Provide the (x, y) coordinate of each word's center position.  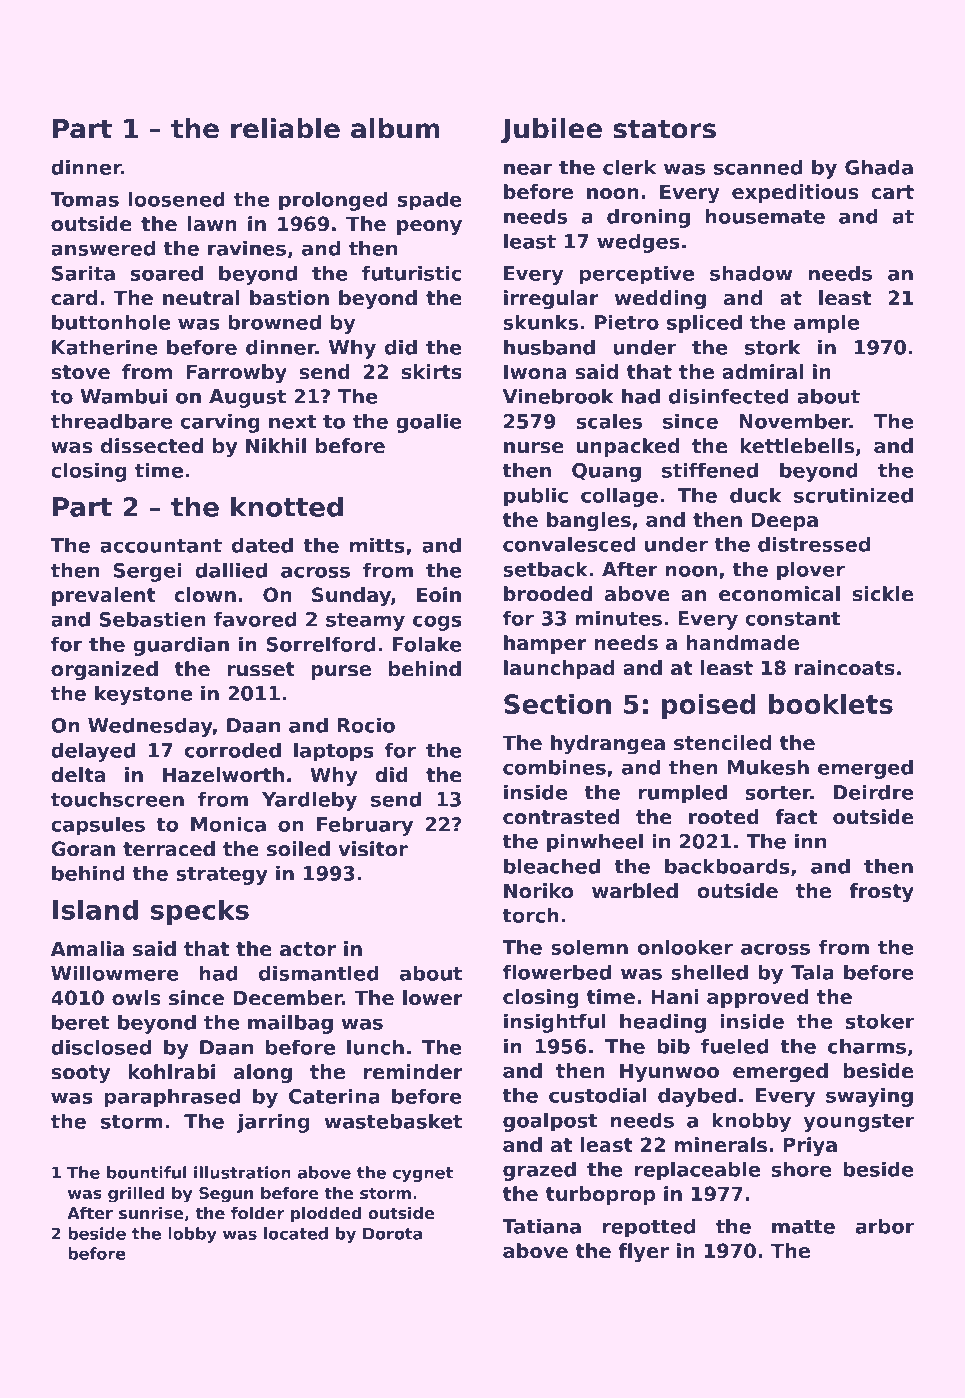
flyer (643, 1253)
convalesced (569, 544)
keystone (143, 695)
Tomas (84, 199)
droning (648, 218)
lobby (192, 1235)
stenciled (722, 743)
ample (826, 324)
